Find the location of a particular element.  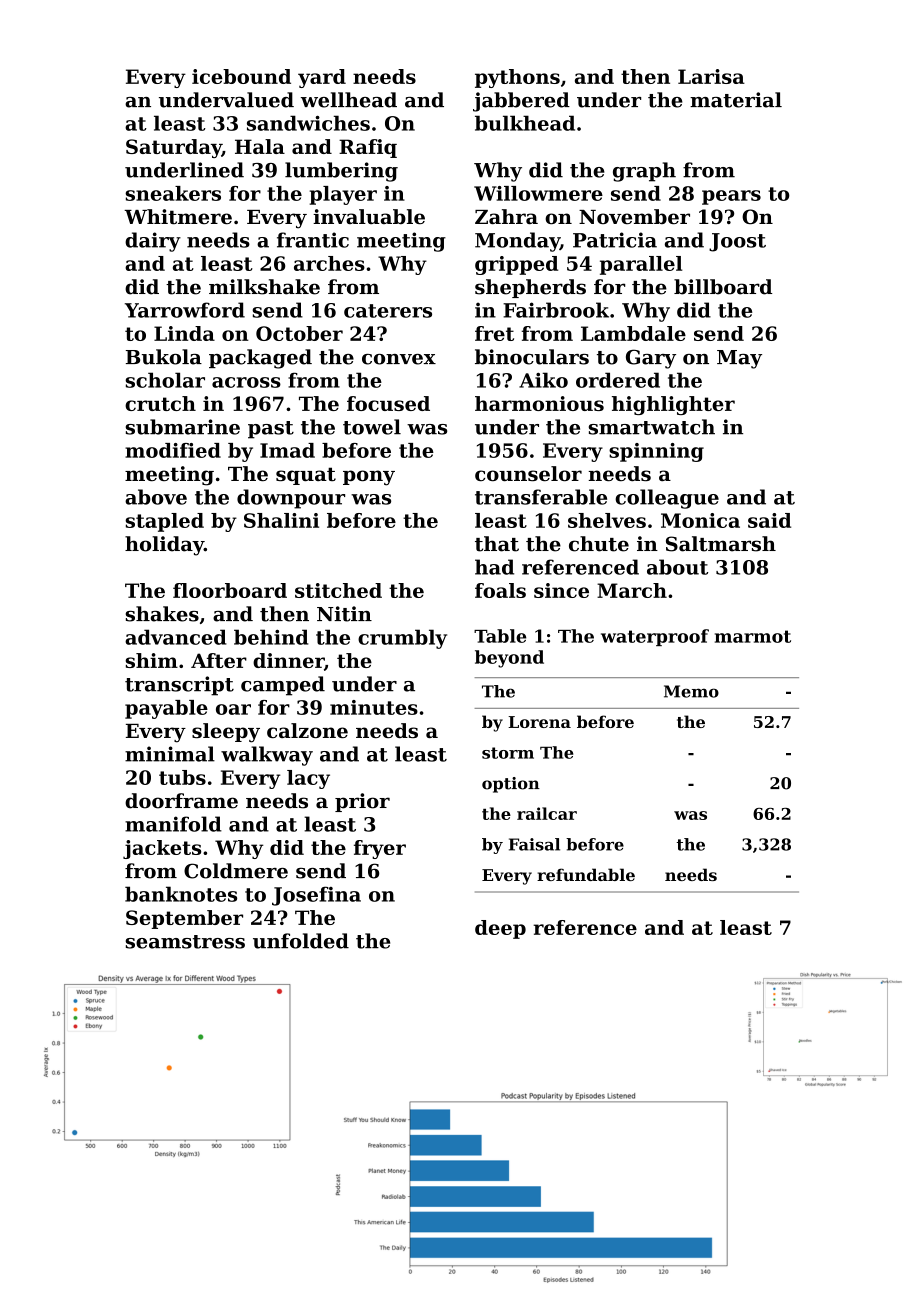

modified is located at coordinates (173, 450).
